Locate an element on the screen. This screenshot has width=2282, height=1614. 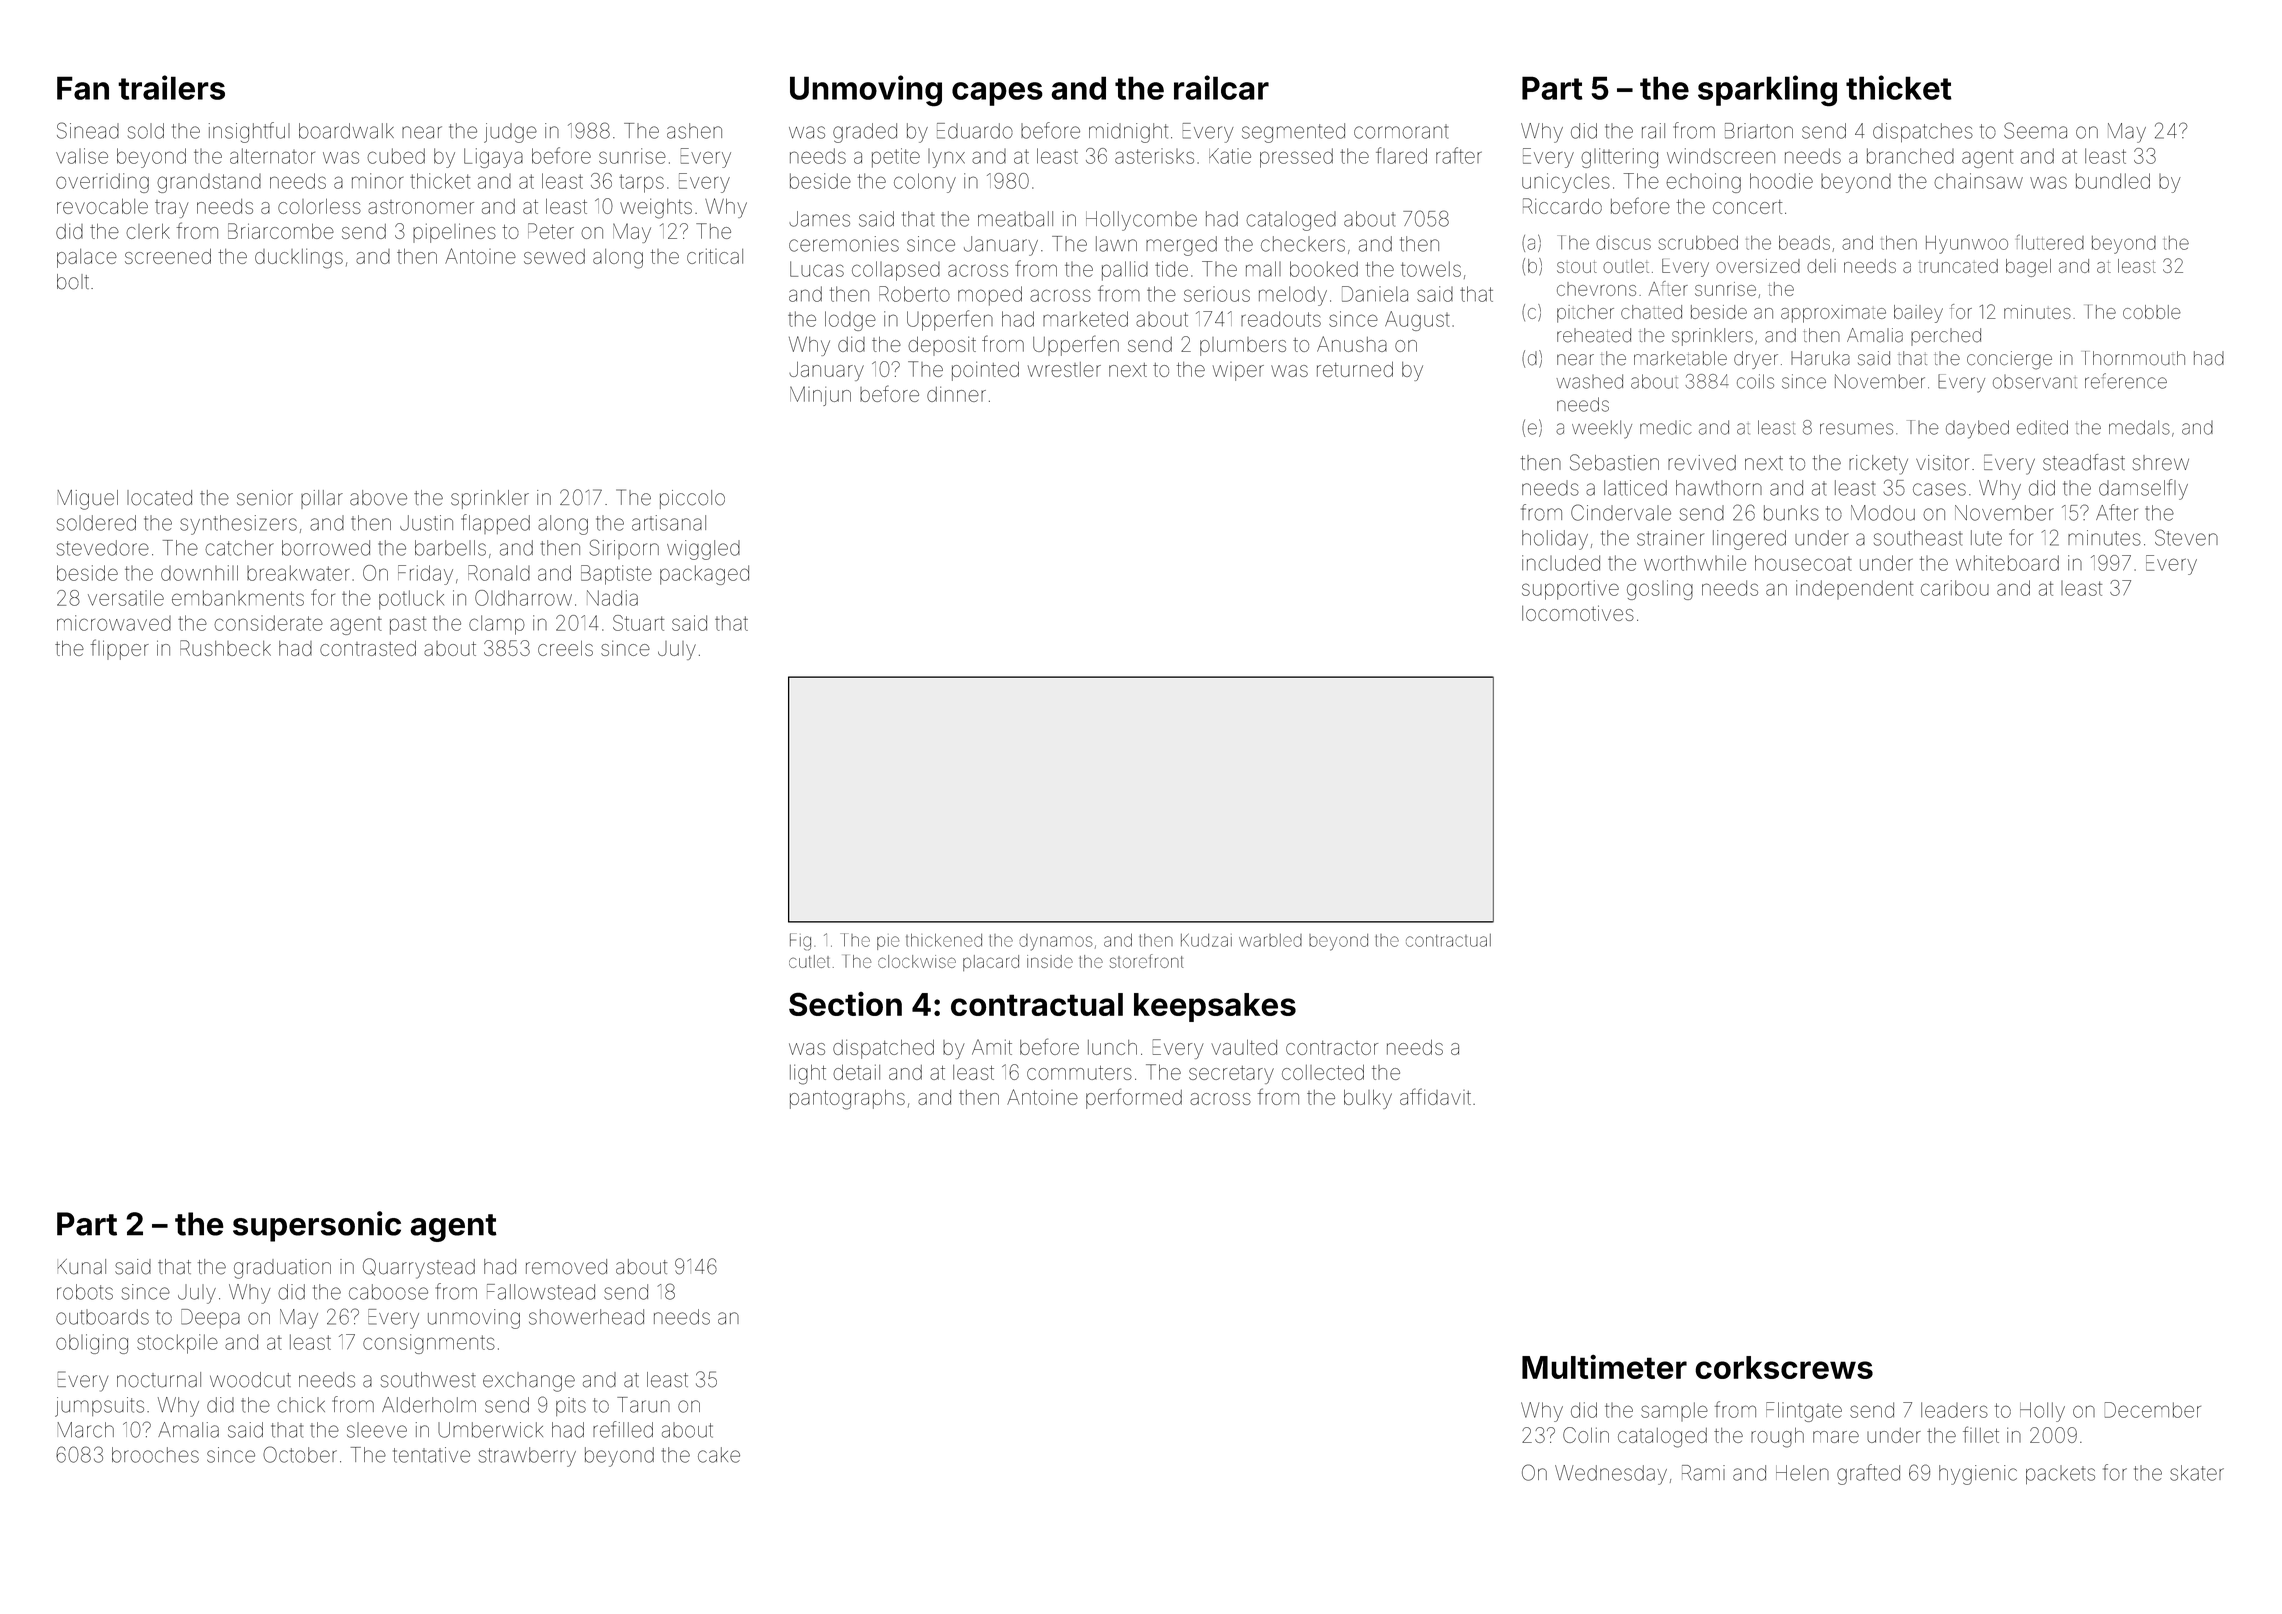
pie is located at coordinates (888, 942).
